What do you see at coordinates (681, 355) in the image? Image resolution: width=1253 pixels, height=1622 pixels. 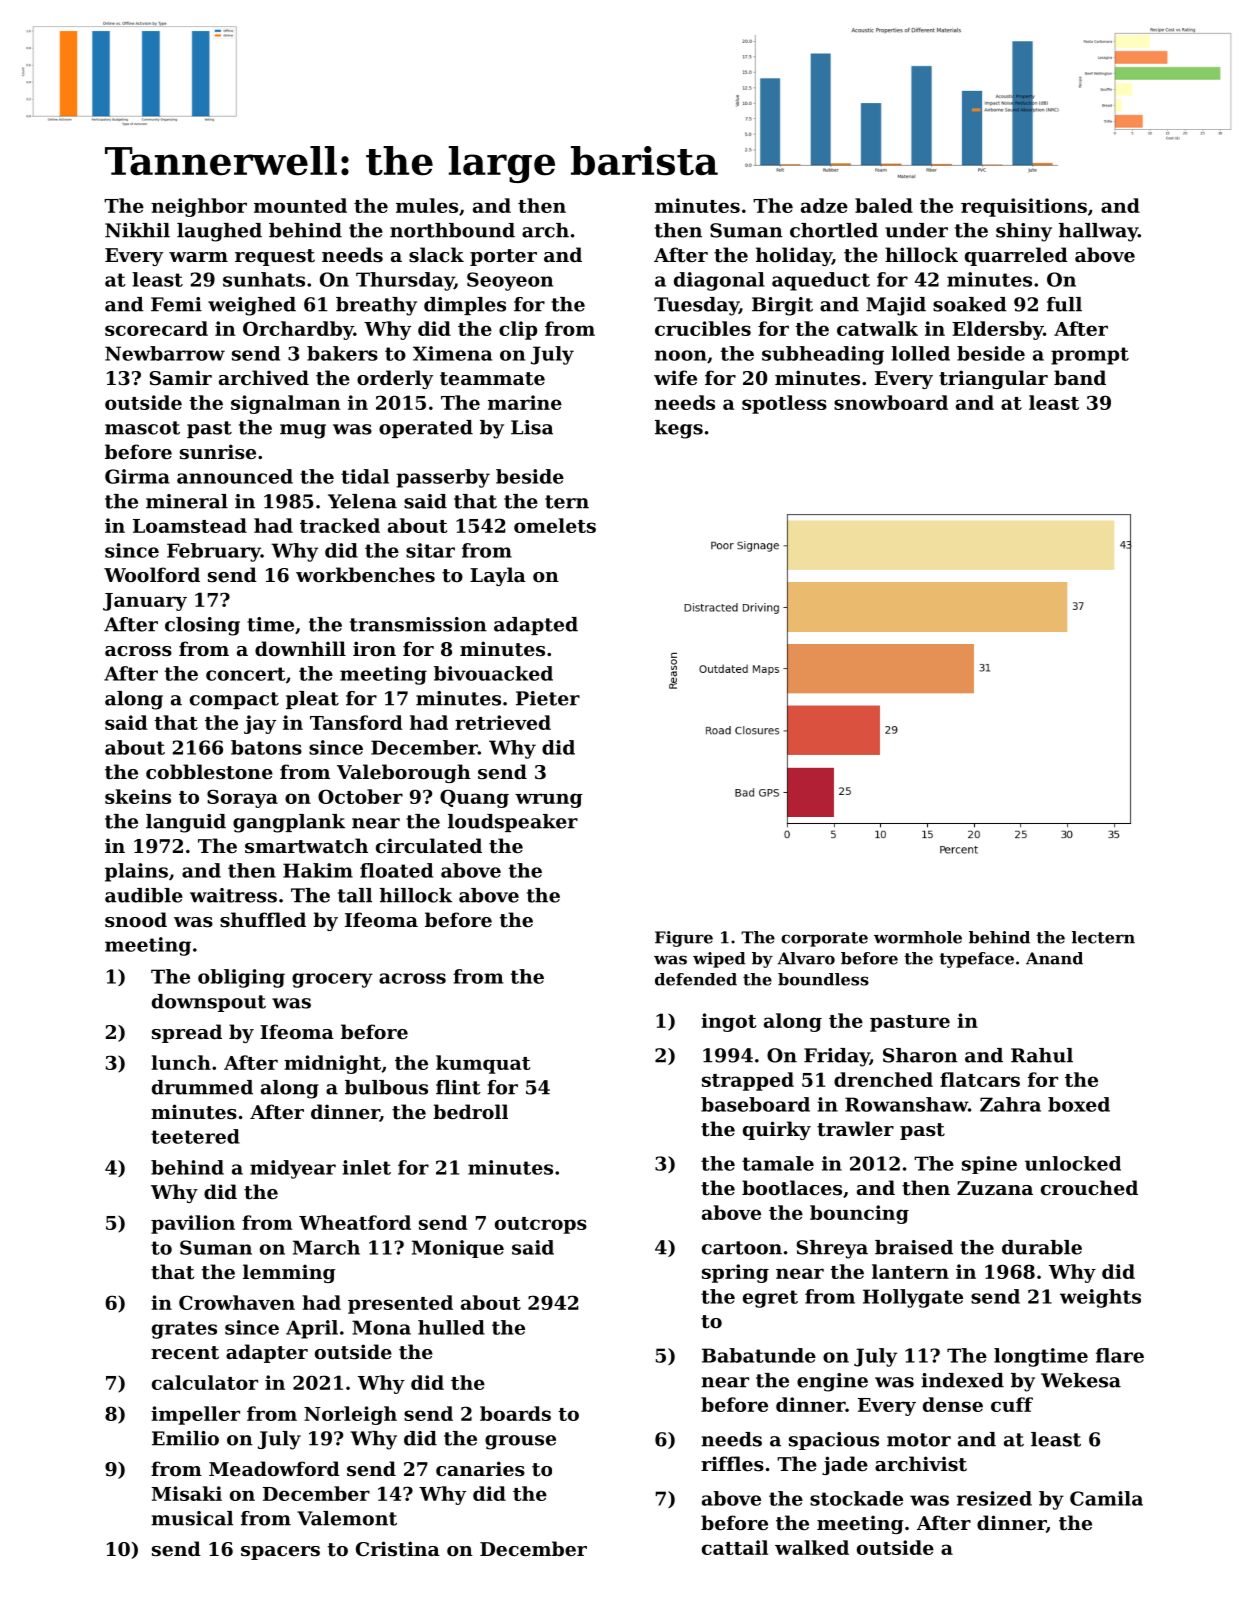 I see `noon` at bounding box center [681, 355].
